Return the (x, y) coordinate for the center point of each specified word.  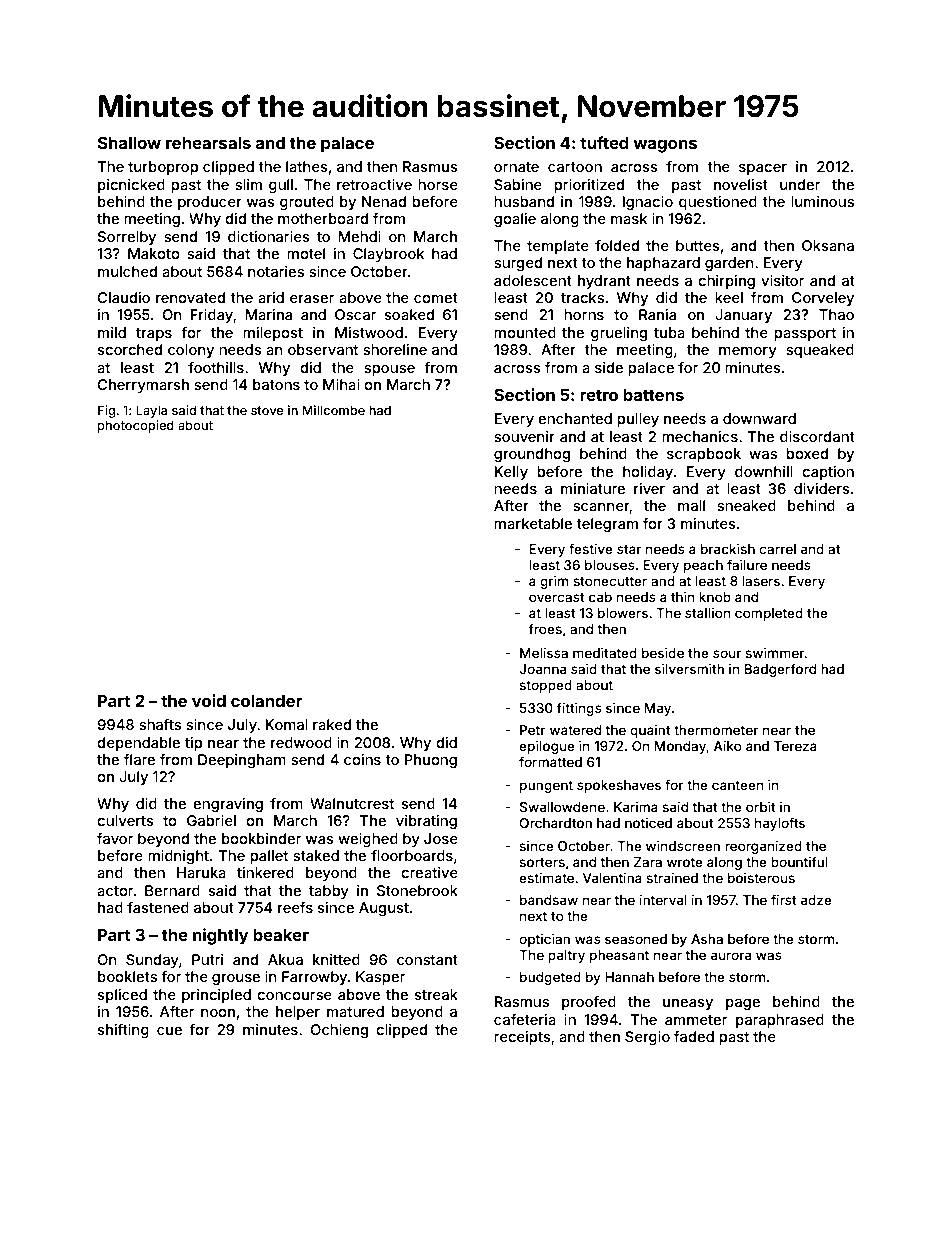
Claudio (123, 297)
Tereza (795, 746)
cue (169, 1031)
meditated (605, 653)
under (800, 184)
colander (267, 701)
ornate (516, 167)
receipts (522, 1038)
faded (694, 1036)
